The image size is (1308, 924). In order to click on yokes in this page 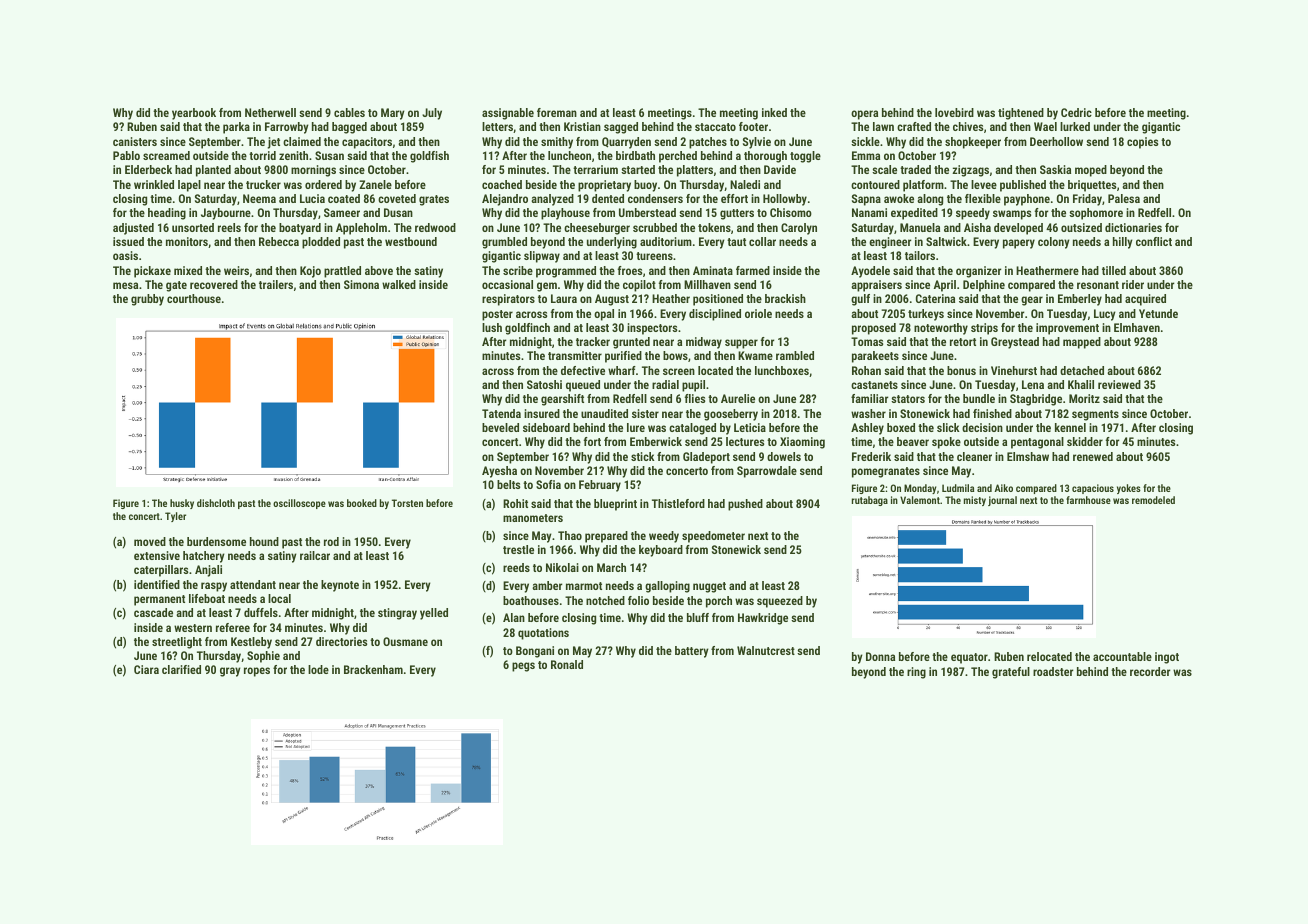, I will do `click(1129, 489)`.
